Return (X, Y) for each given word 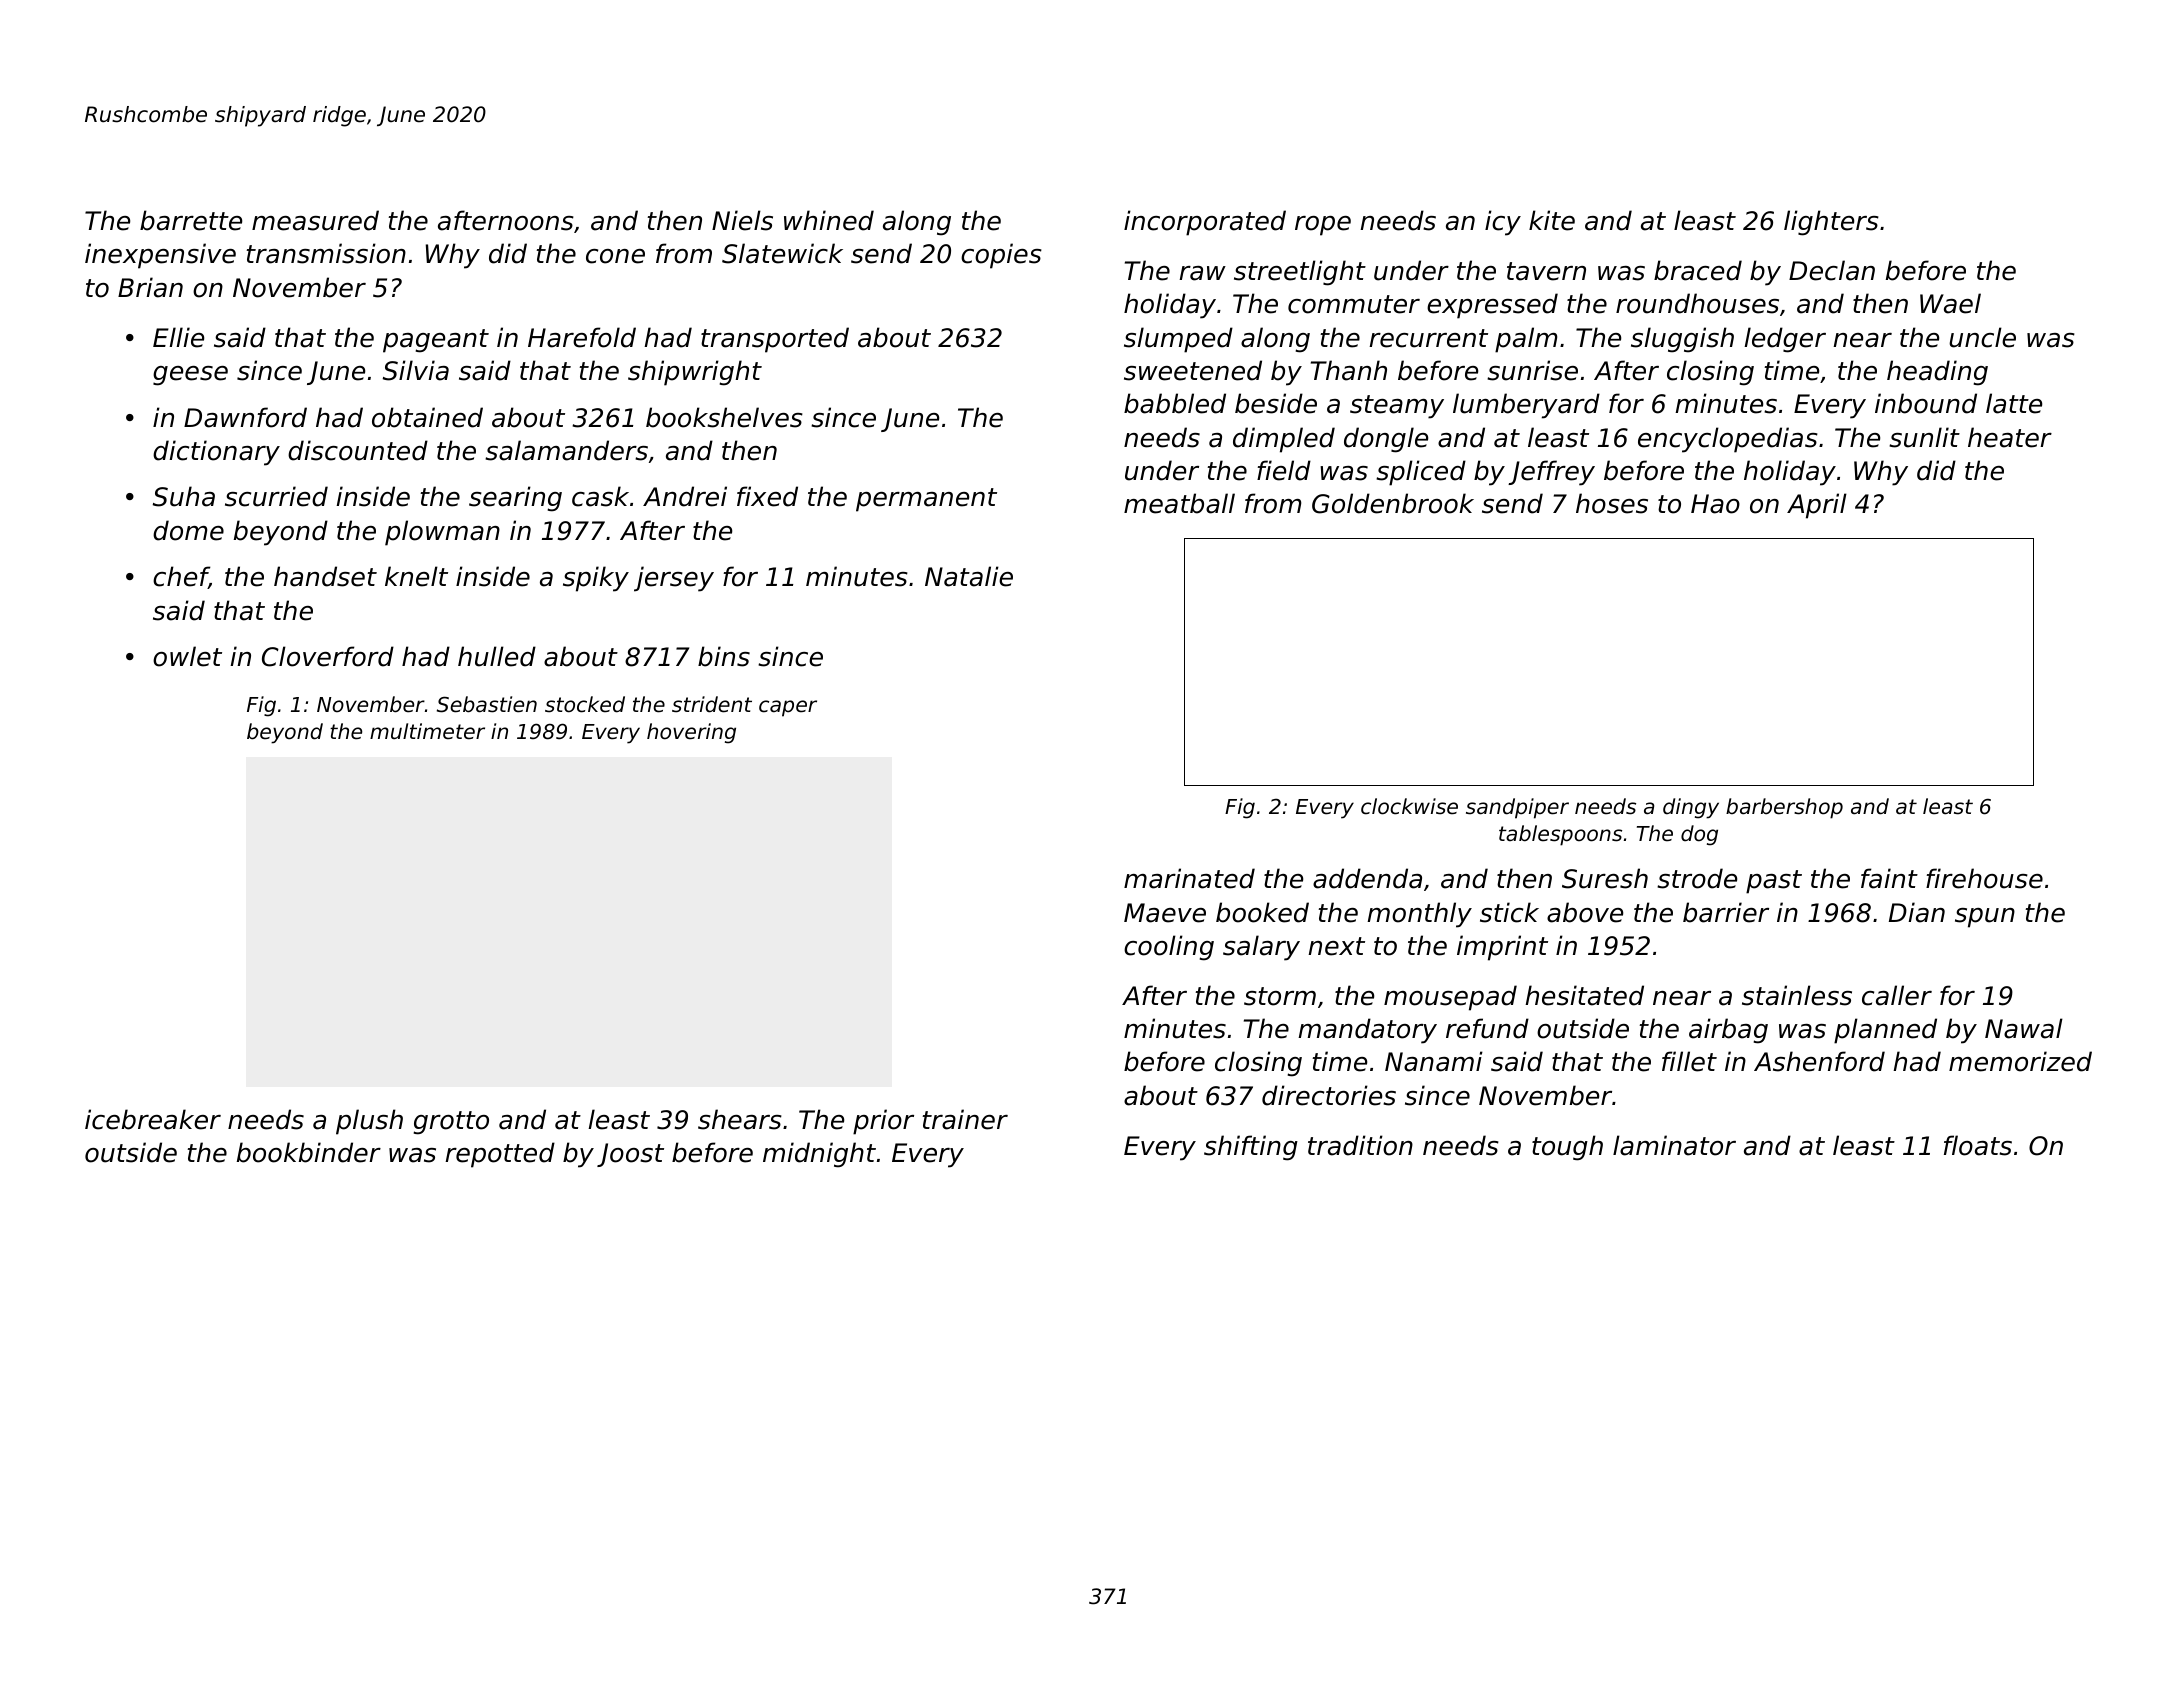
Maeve (1165, 913)
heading (1937, 373)
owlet (187, 656)
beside (1276, 403)
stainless (1797, 995)
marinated (1189, 878)
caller (1897, 995)
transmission (326, 253)
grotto (451, 1123)
